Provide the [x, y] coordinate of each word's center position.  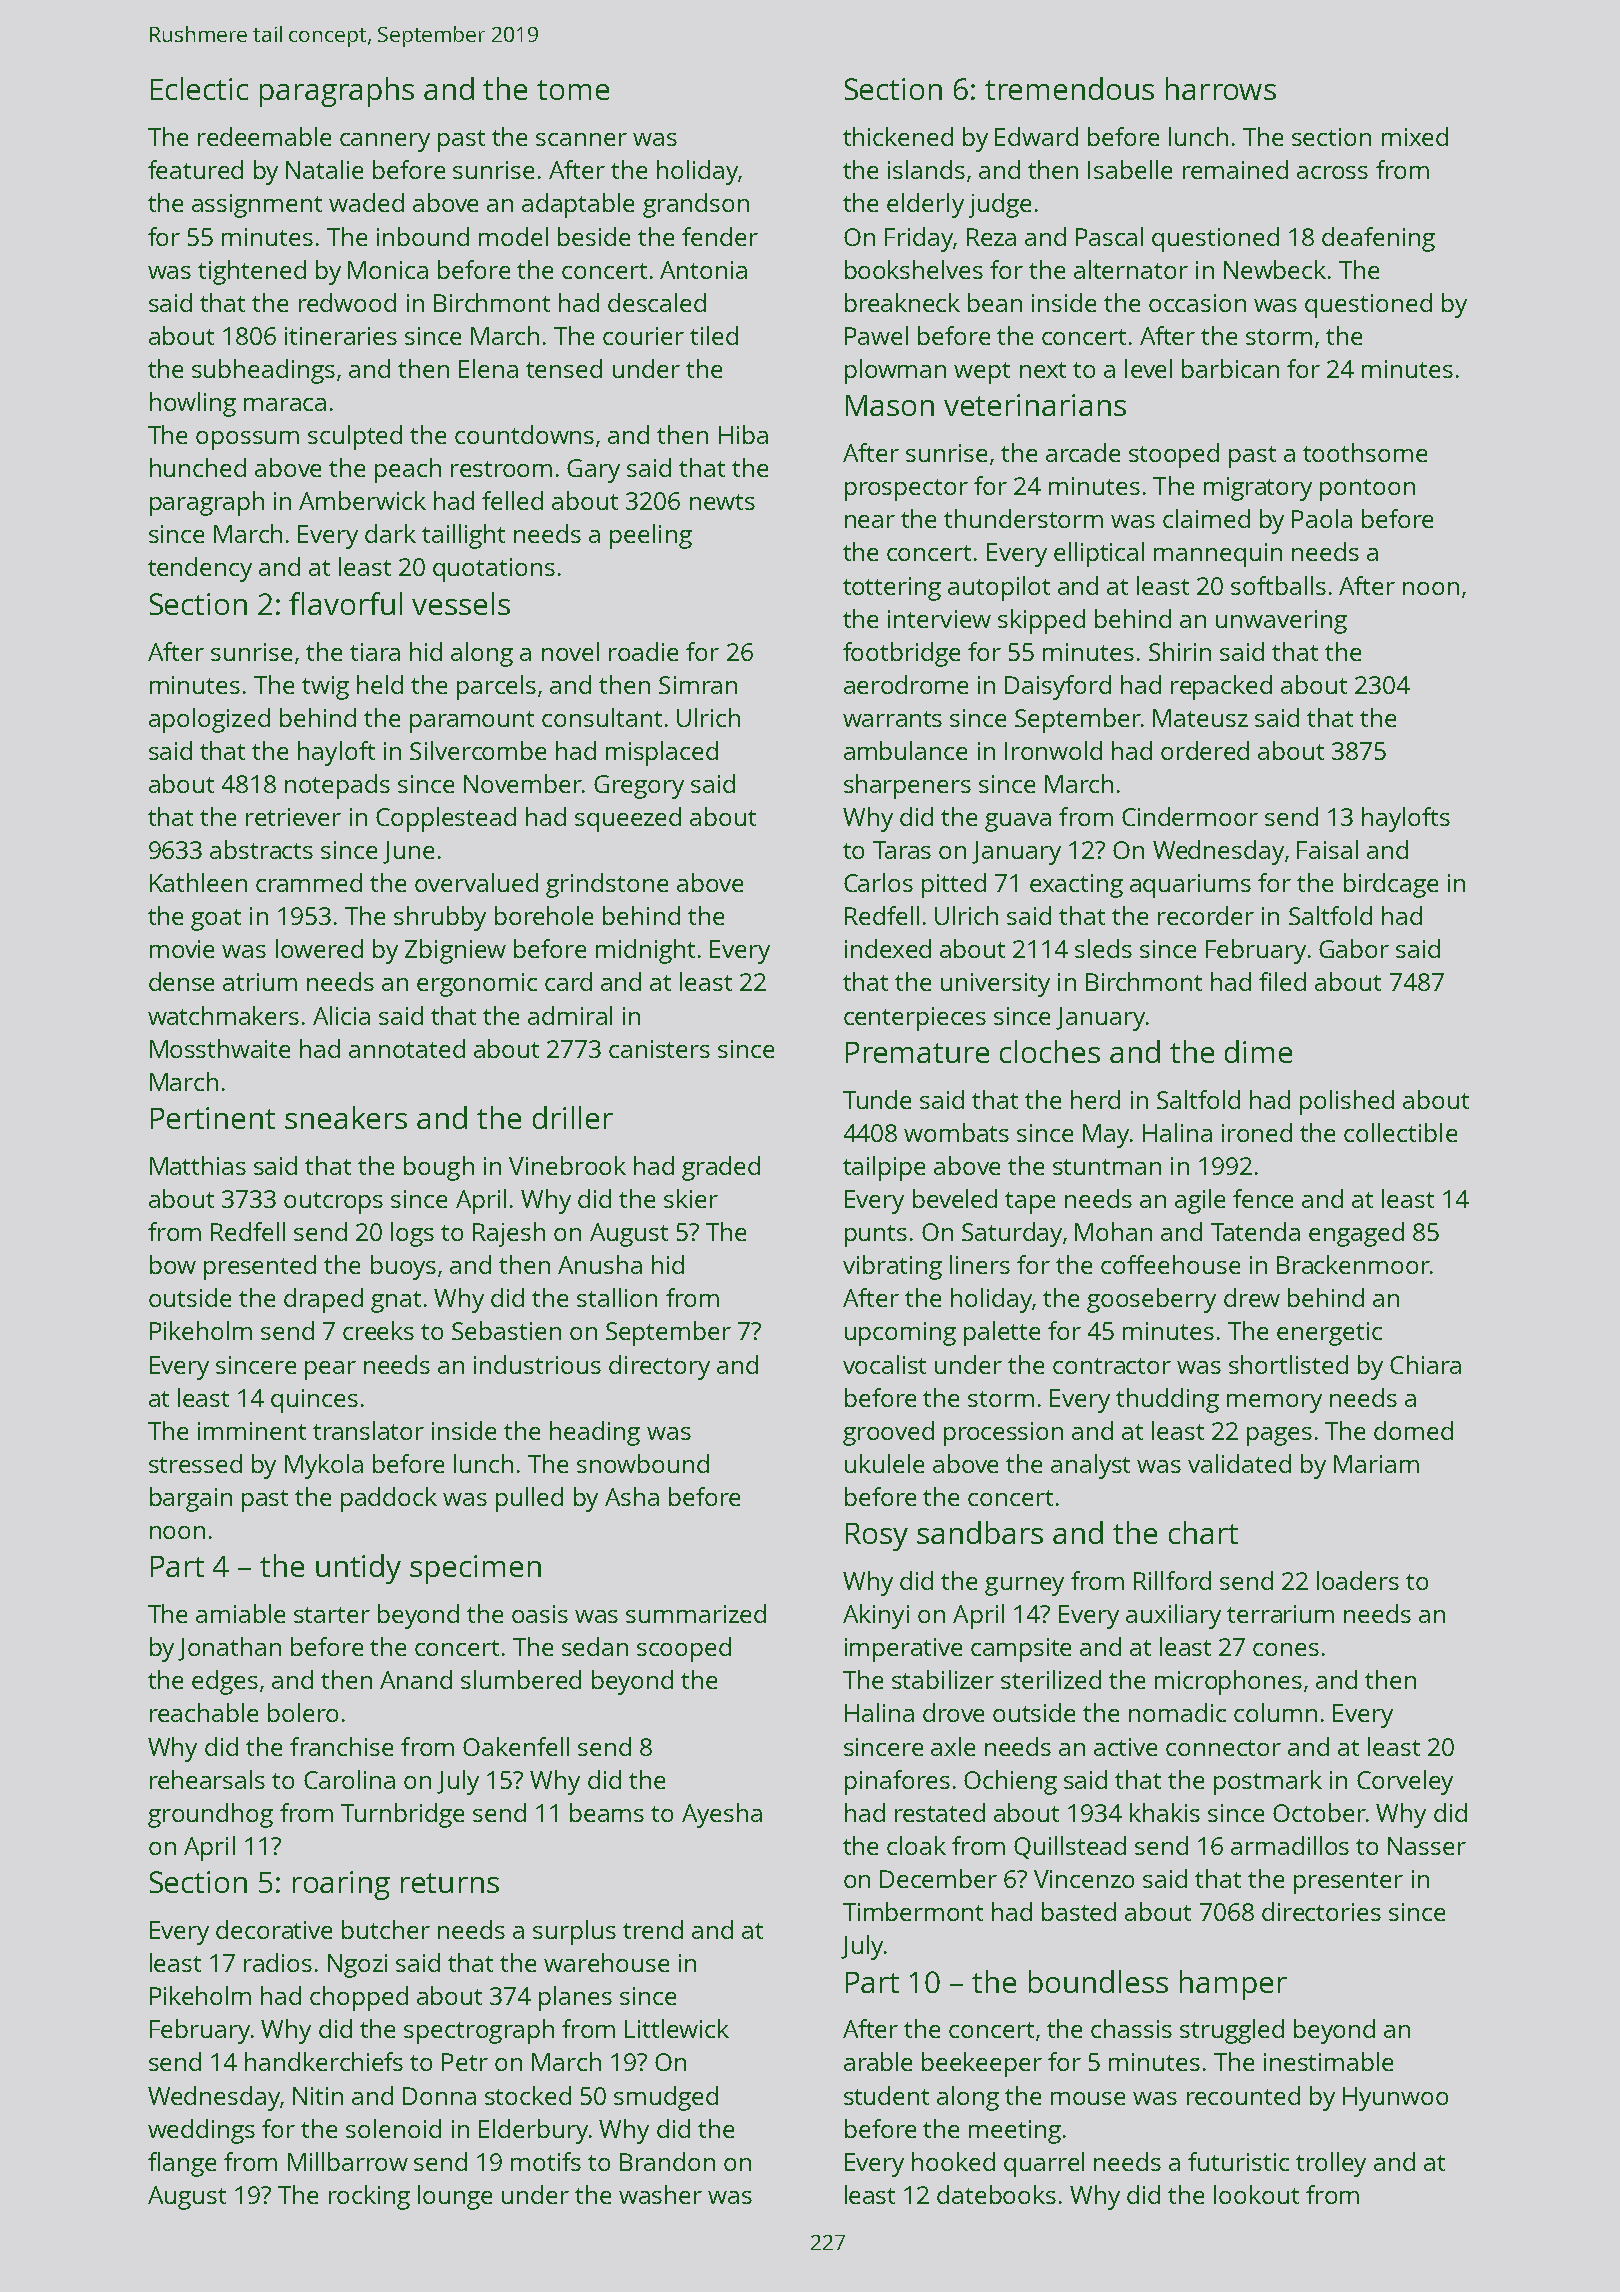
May [1106, 1136]
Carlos [878, 882]
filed [1282, 981]
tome [573, 90]
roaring [341, 1885]
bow [173, 1264]
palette [1002, 1333]
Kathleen [198, 882]
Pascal [1109, 236]
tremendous [1069, 88]
